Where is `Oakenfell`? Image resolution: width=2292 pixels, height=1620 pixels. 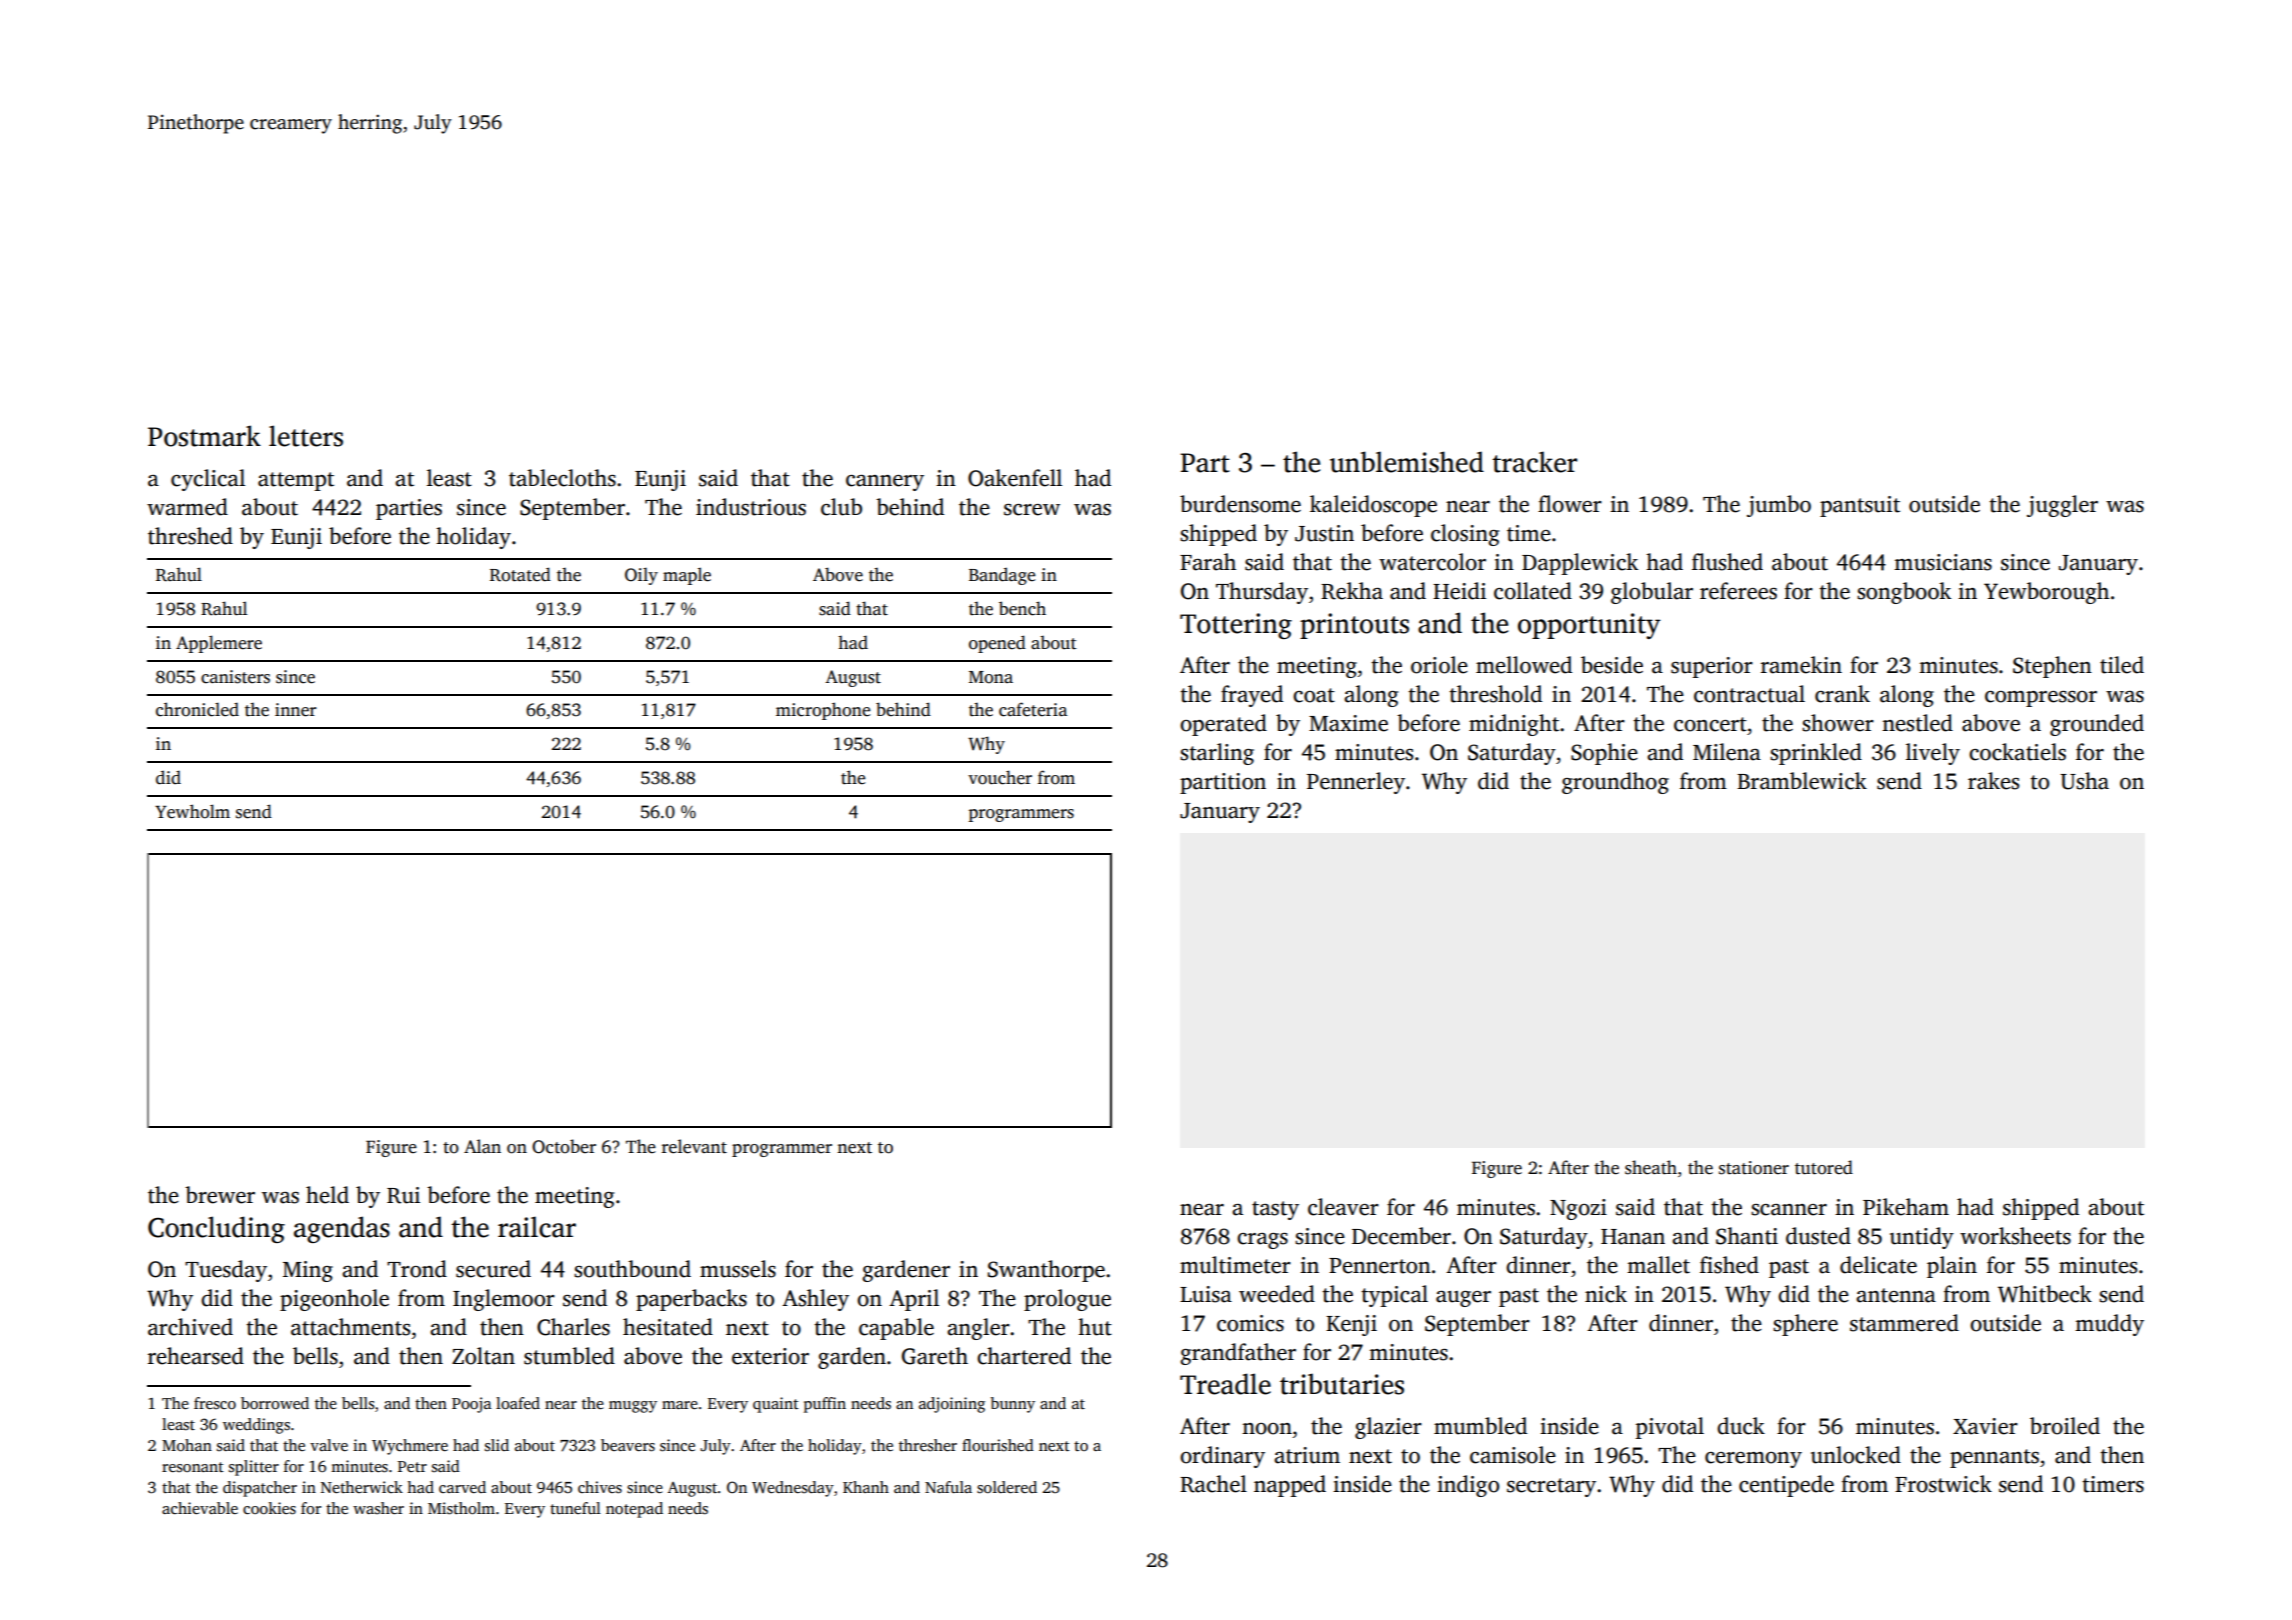
Oakenfell is located at coordinates (1015, 478).
